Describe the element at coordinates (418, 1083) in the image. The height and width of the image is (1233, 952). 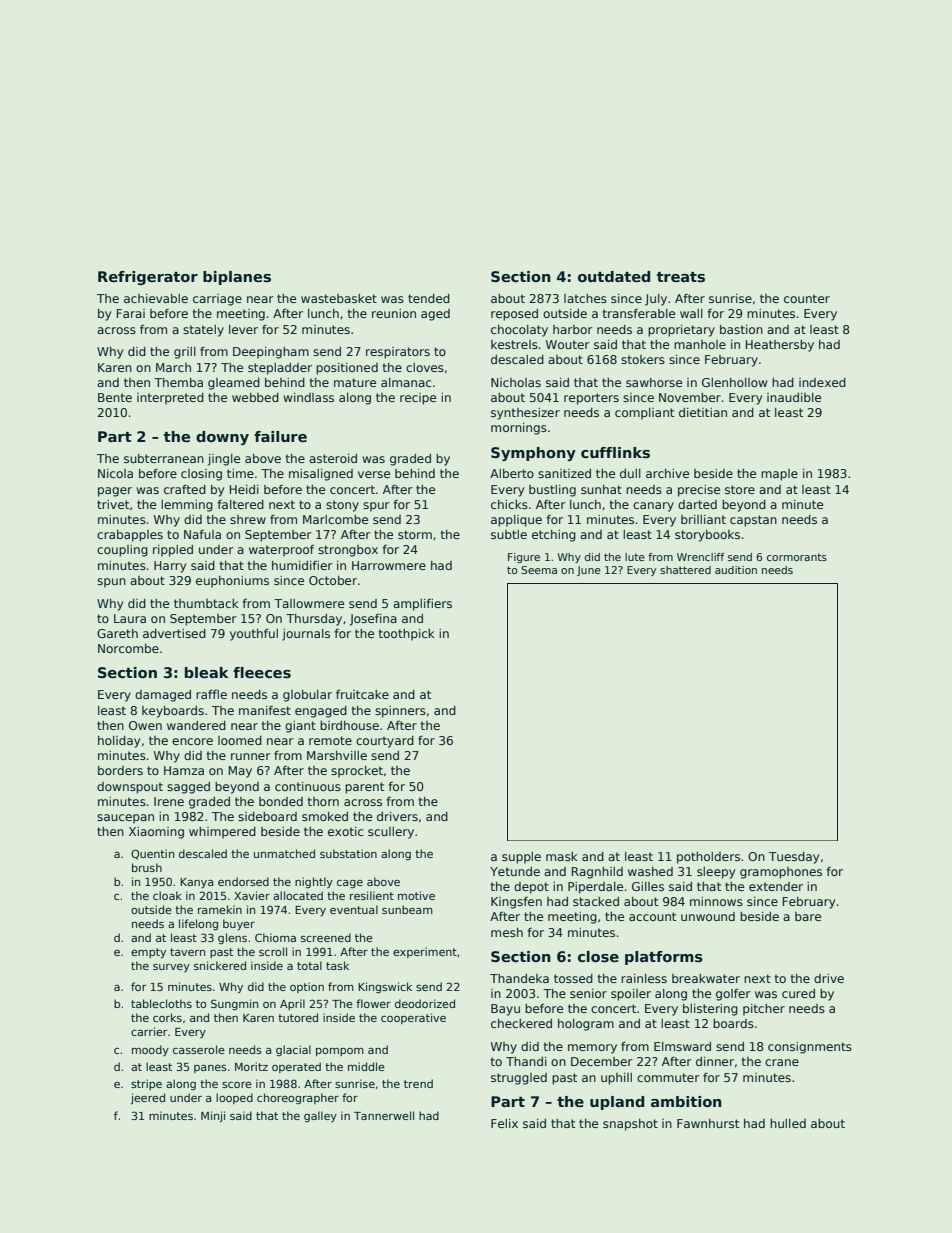
I see `trend` at that location.
